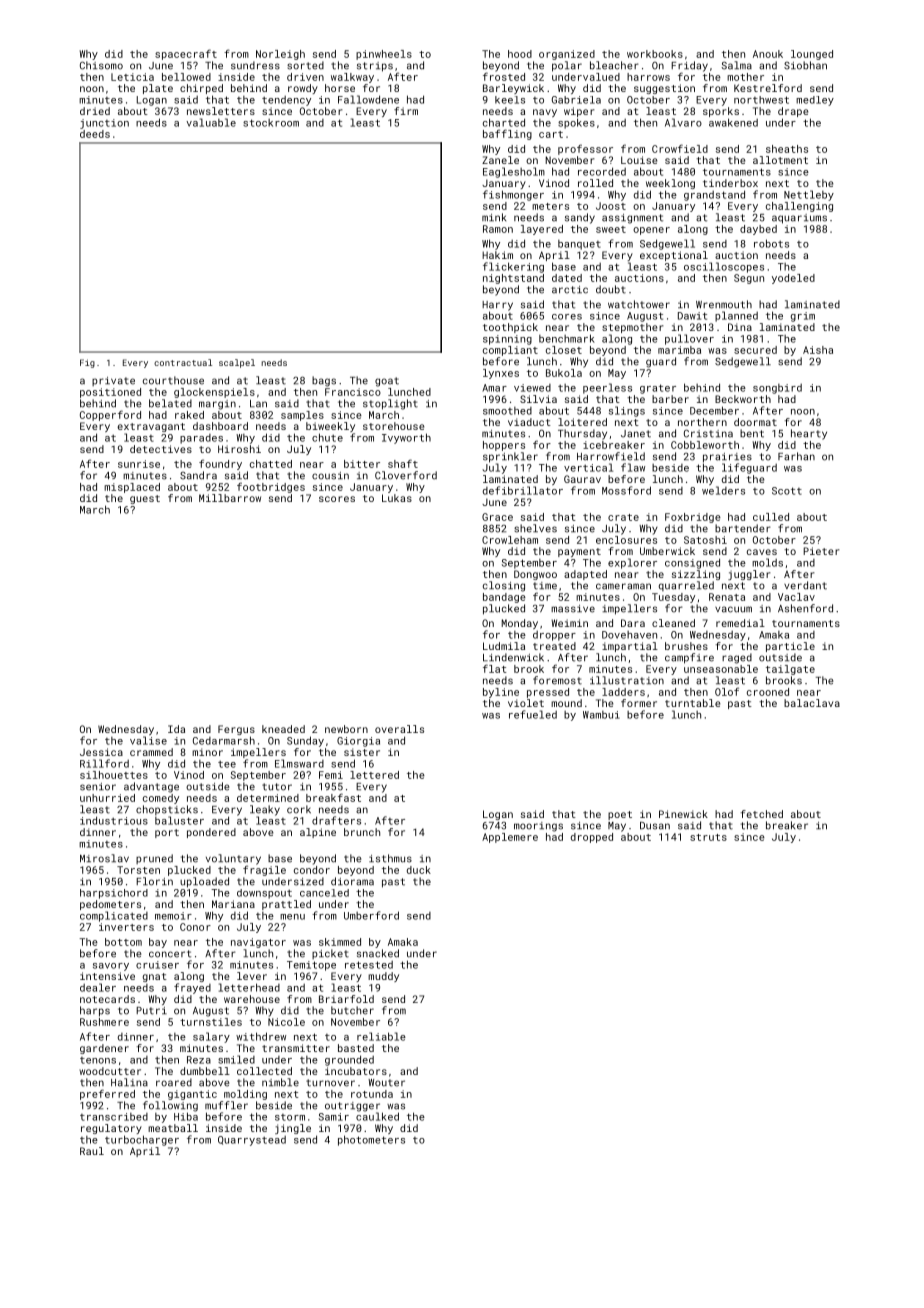 This screenshot has height=1308, width=924. Describe the element at coordinates (107, 1094) in the screenshot. I see `preferred` at that location.
